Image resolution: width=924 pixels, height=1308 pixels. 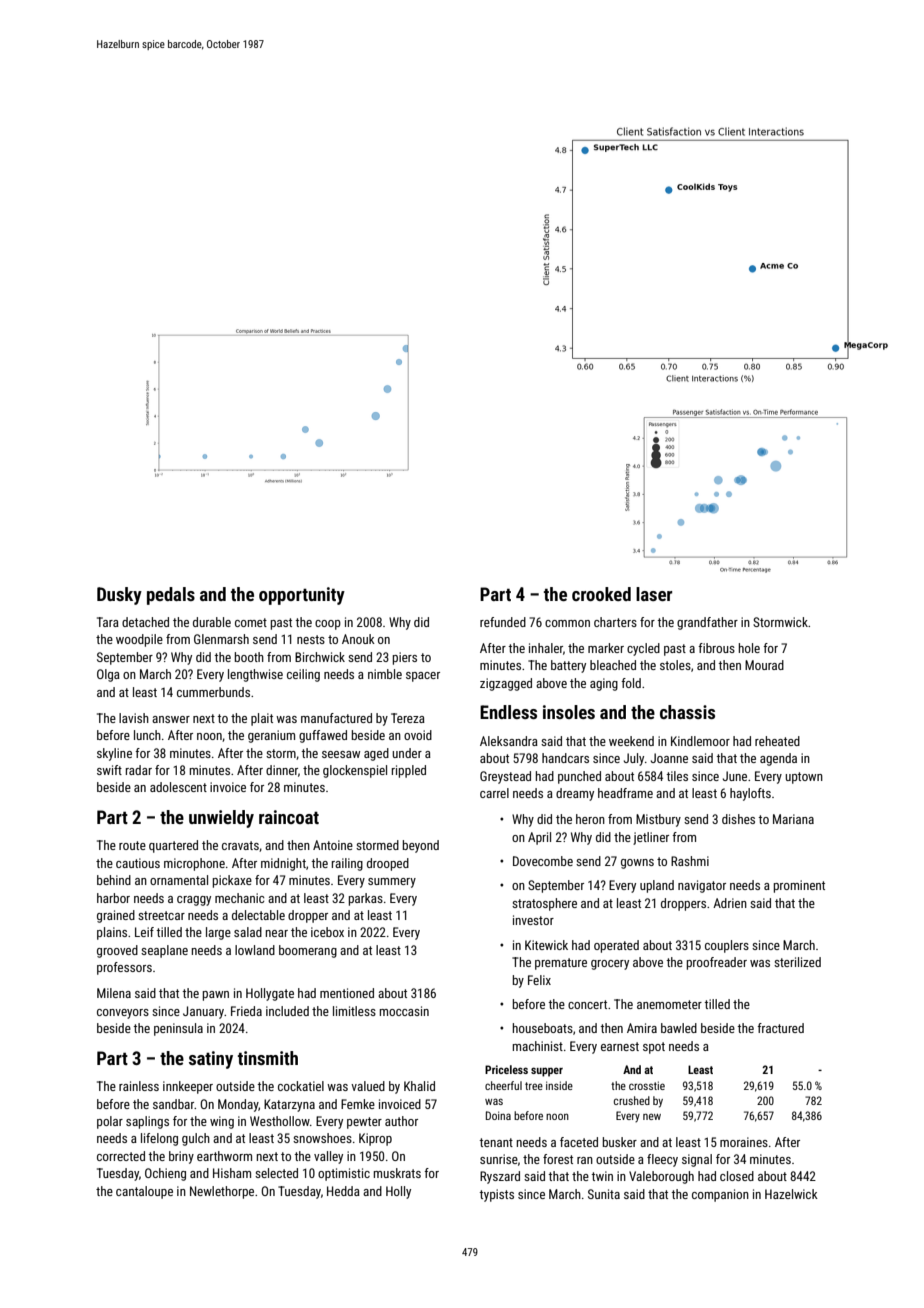 What do you see at coordinates (505, 777) in the page?
I see `Greystead` at bounding box center [505, 777].
